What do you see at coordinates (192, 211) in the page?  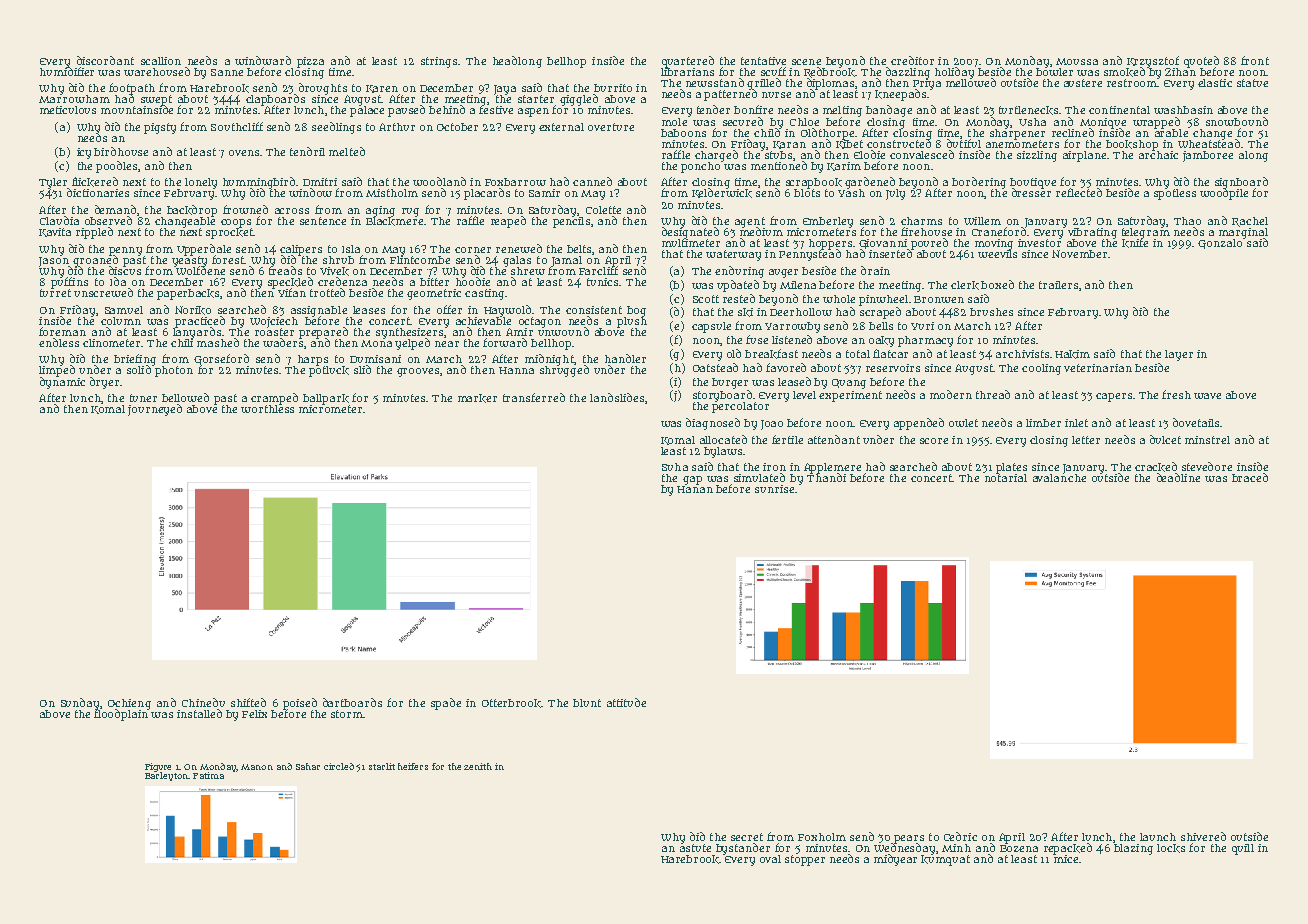 I see `backdrop` at bounding box center [192, 211].
